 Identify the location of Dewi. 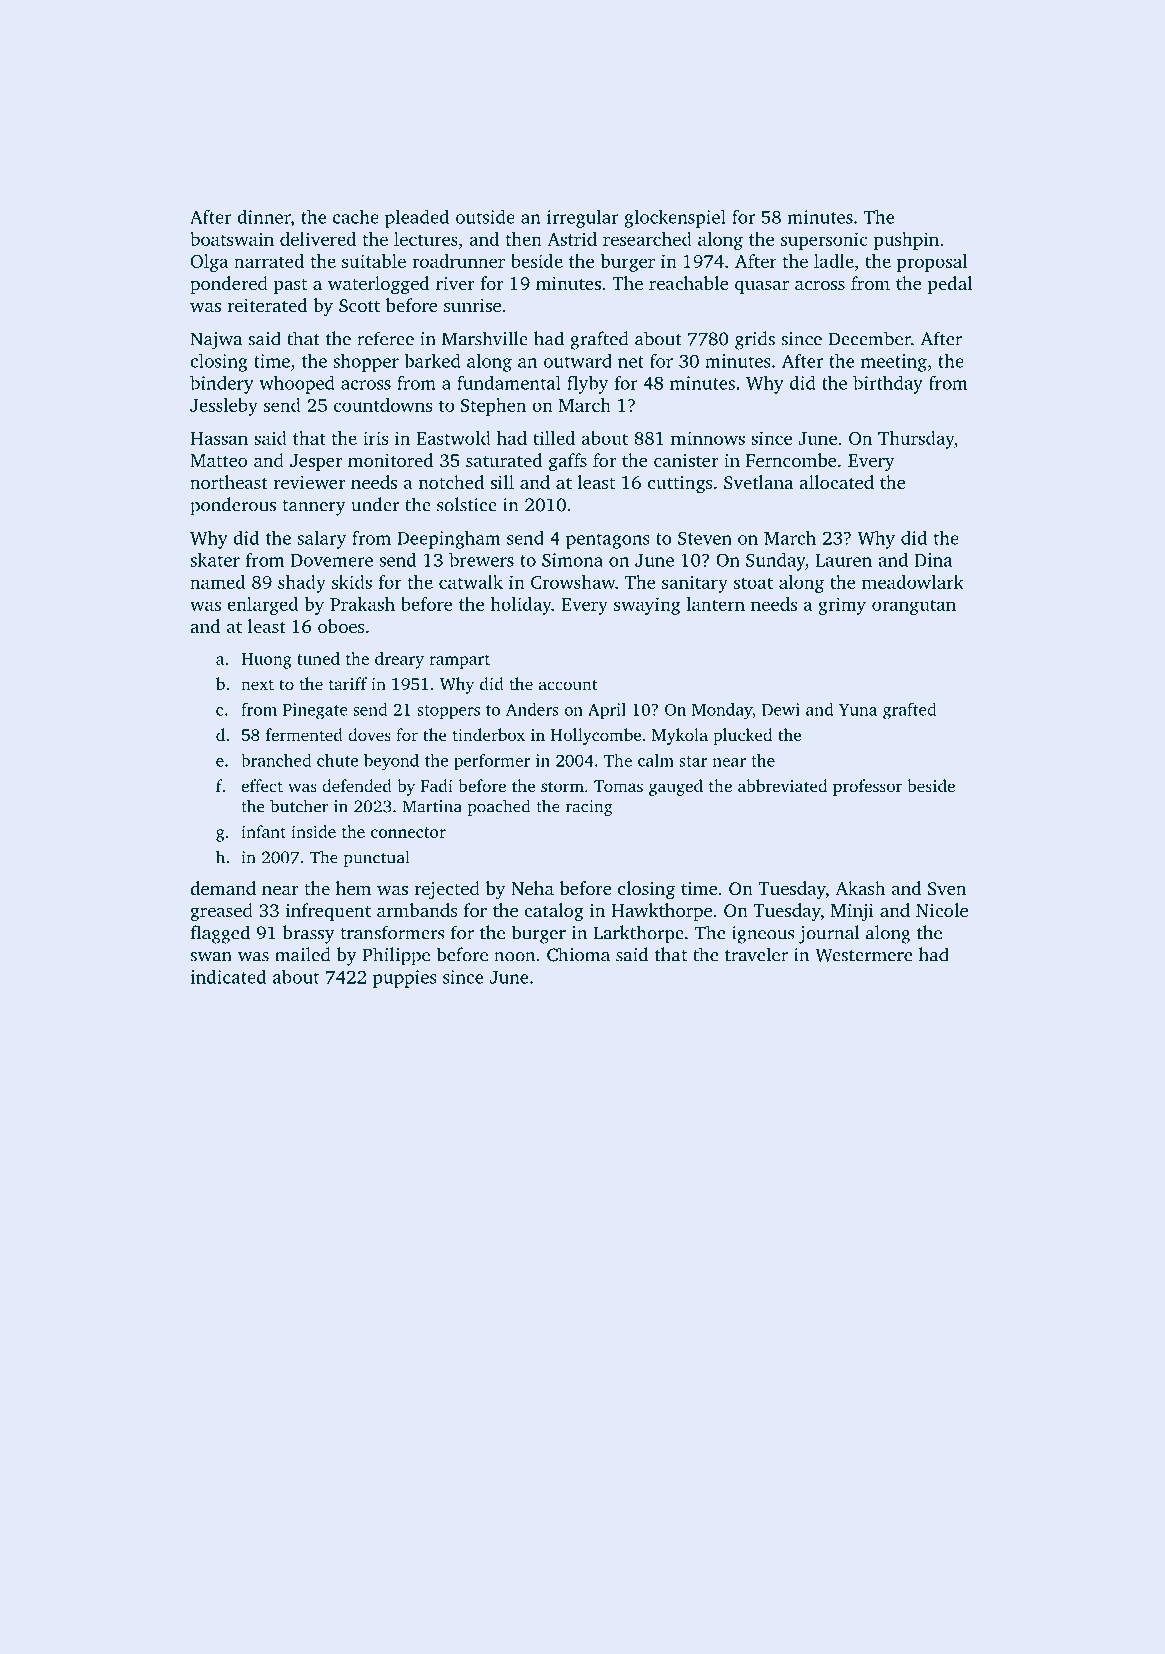
(781, 709).
